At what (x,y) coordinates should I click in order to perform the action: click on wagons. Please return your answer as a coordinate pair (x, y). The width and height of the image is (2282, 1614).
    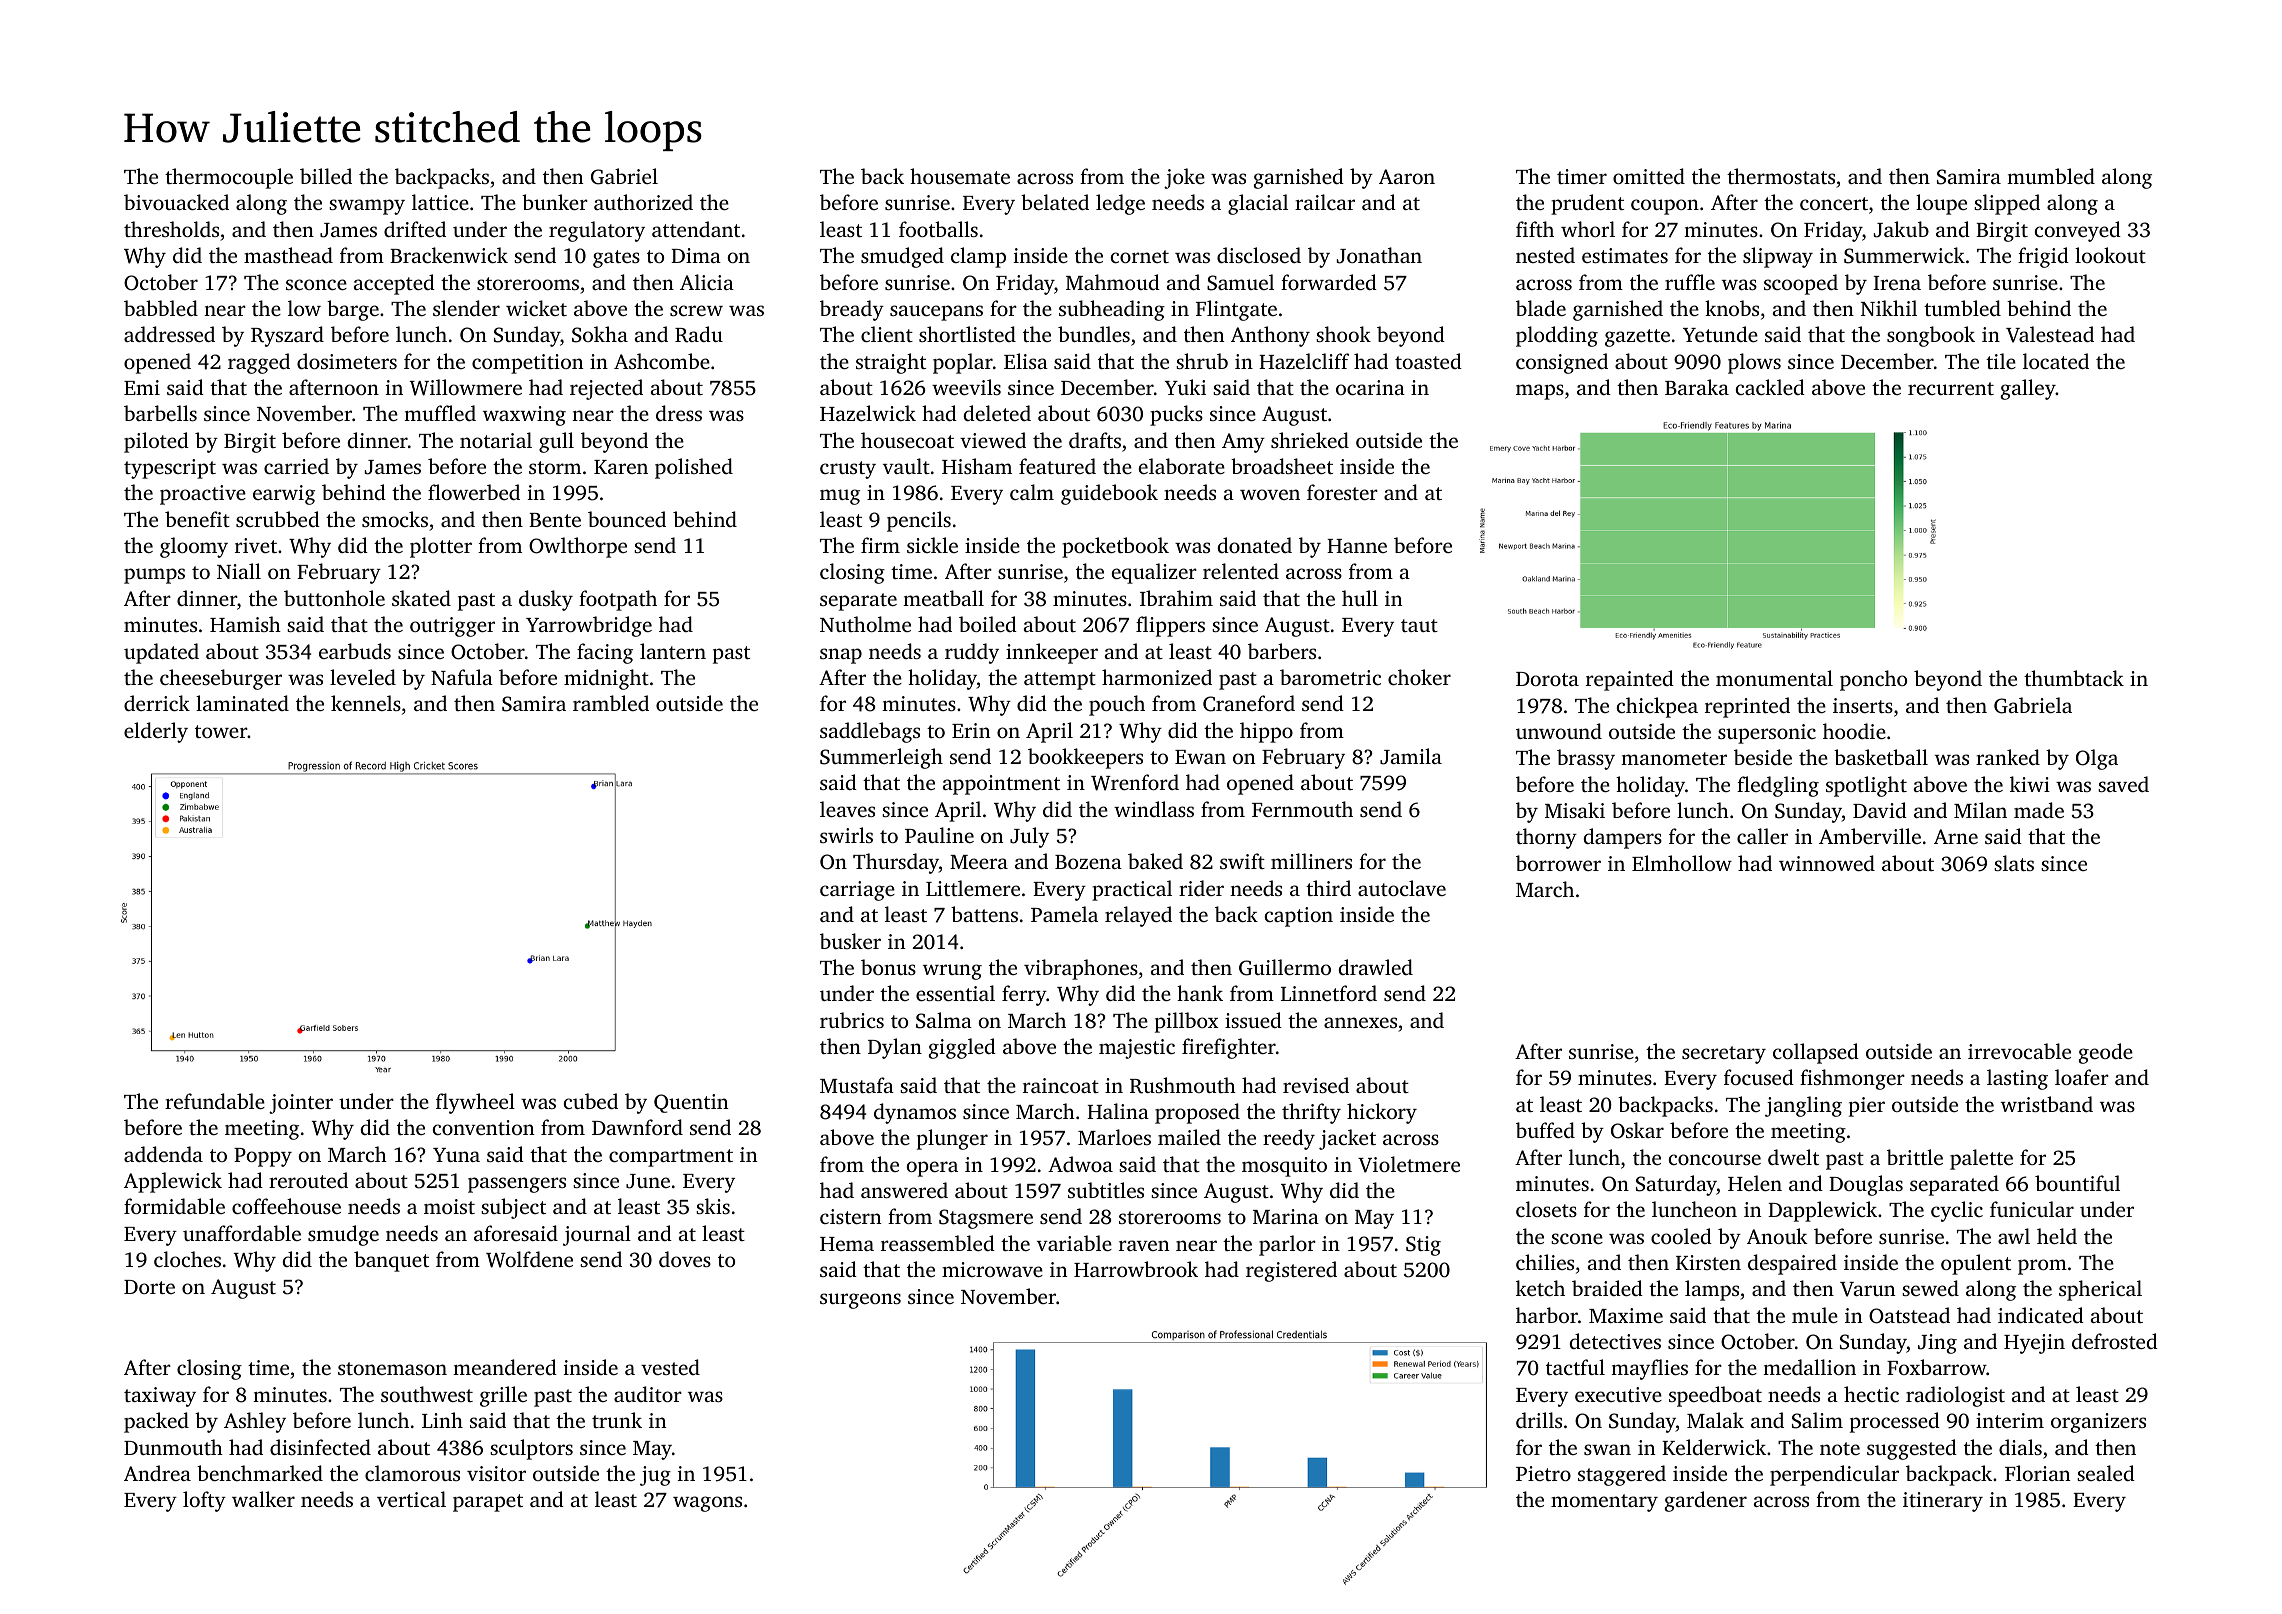
    Looking at the image, I should click on (707, 1504).
